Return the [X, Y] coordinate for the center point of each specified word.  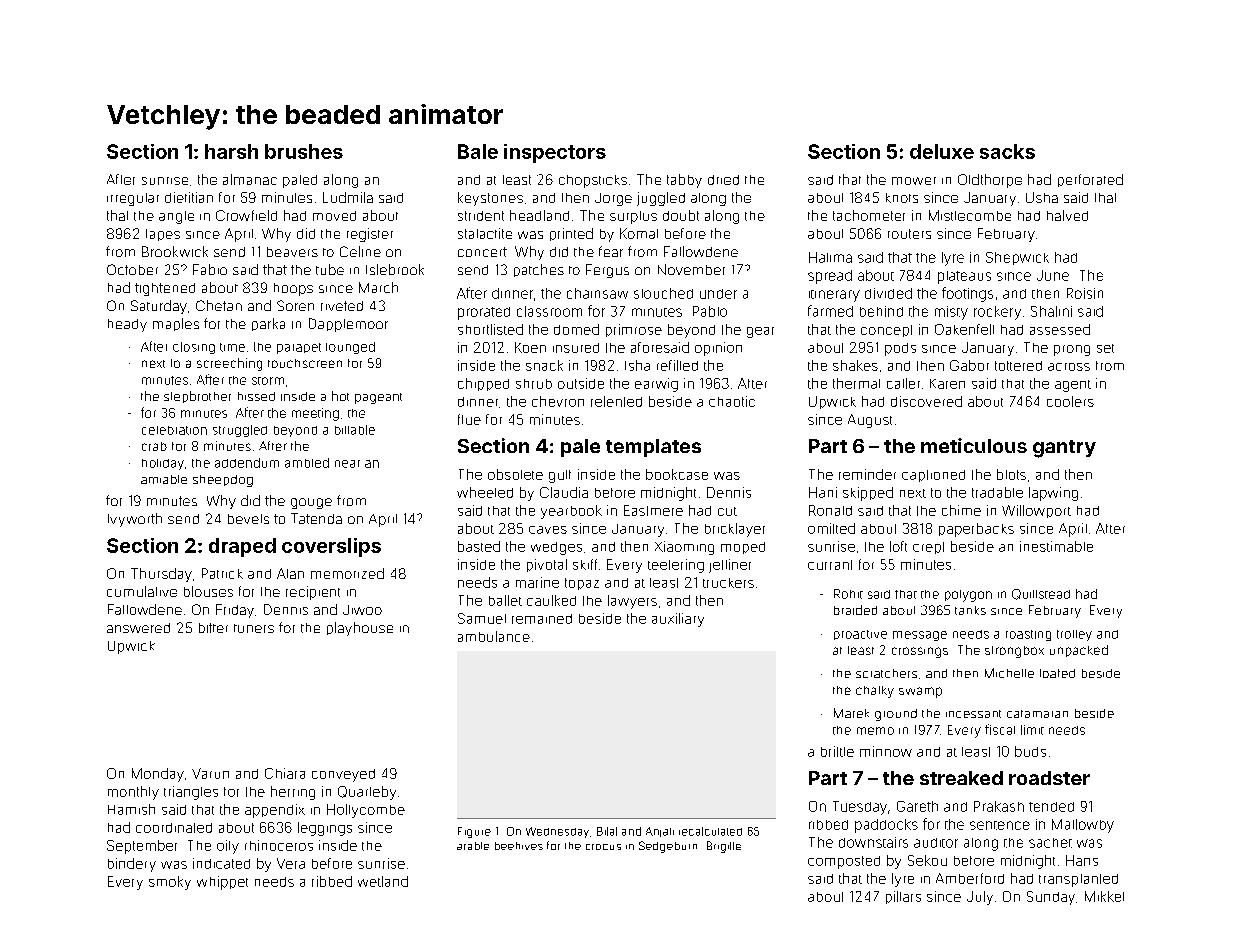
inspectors [555, 153]
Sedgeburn [668, 847]
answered [138, 628]
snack [544, 365]
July [980, 898]
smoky [170, 883]
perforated [1090, 180]
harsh [231, 151]
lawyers [632, 602]
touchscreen [305, 363]
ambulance [494, 636]
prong [1072, 350]
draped [242, 547]
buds [1030, 751]
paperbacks [976, 530]
